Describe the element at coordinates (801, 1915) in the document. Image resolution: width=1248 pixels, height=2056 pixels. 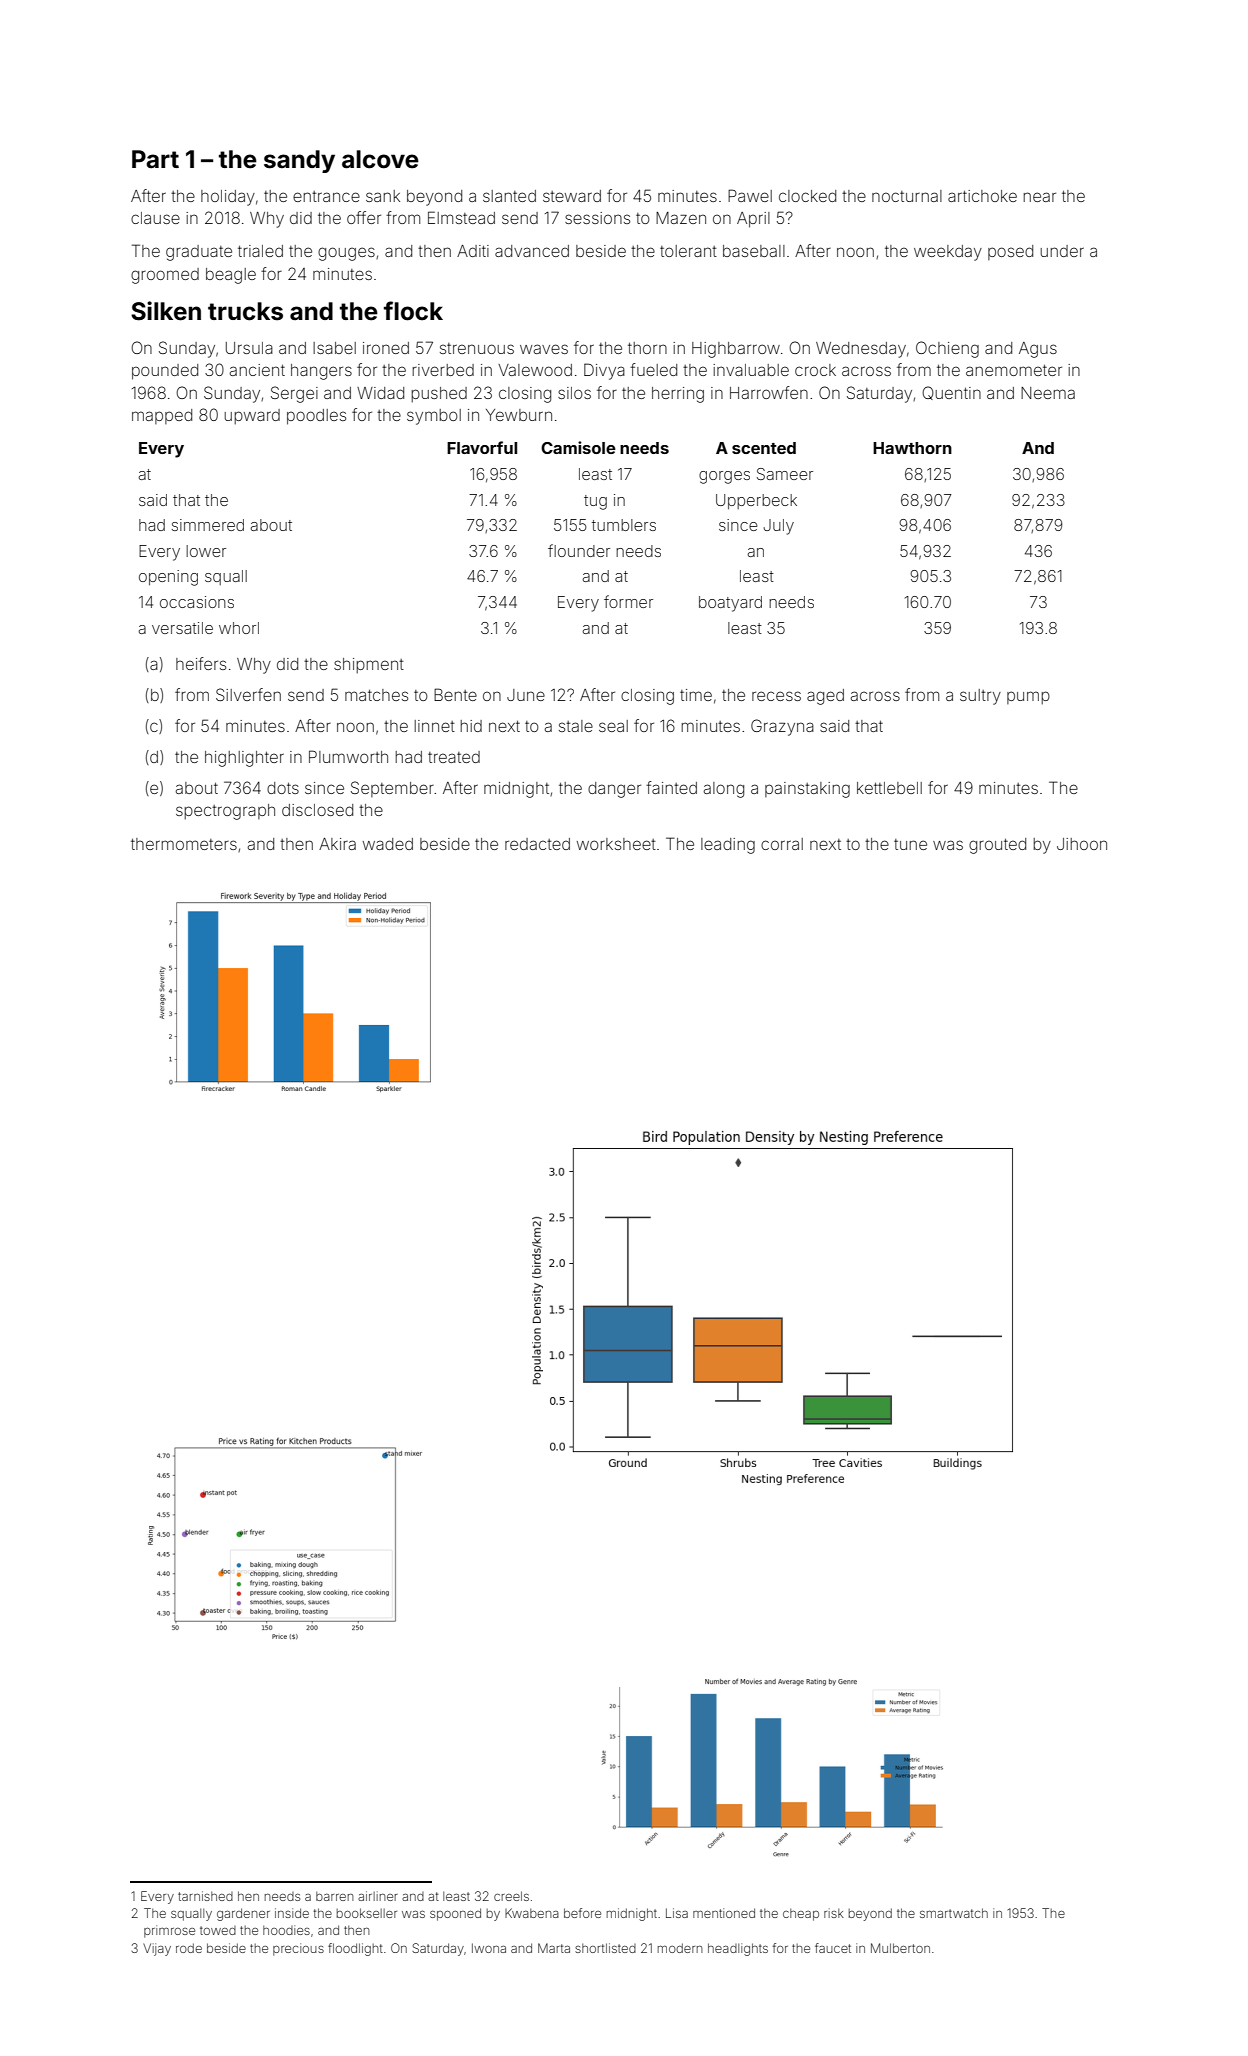
I see `cheap` at that location.
